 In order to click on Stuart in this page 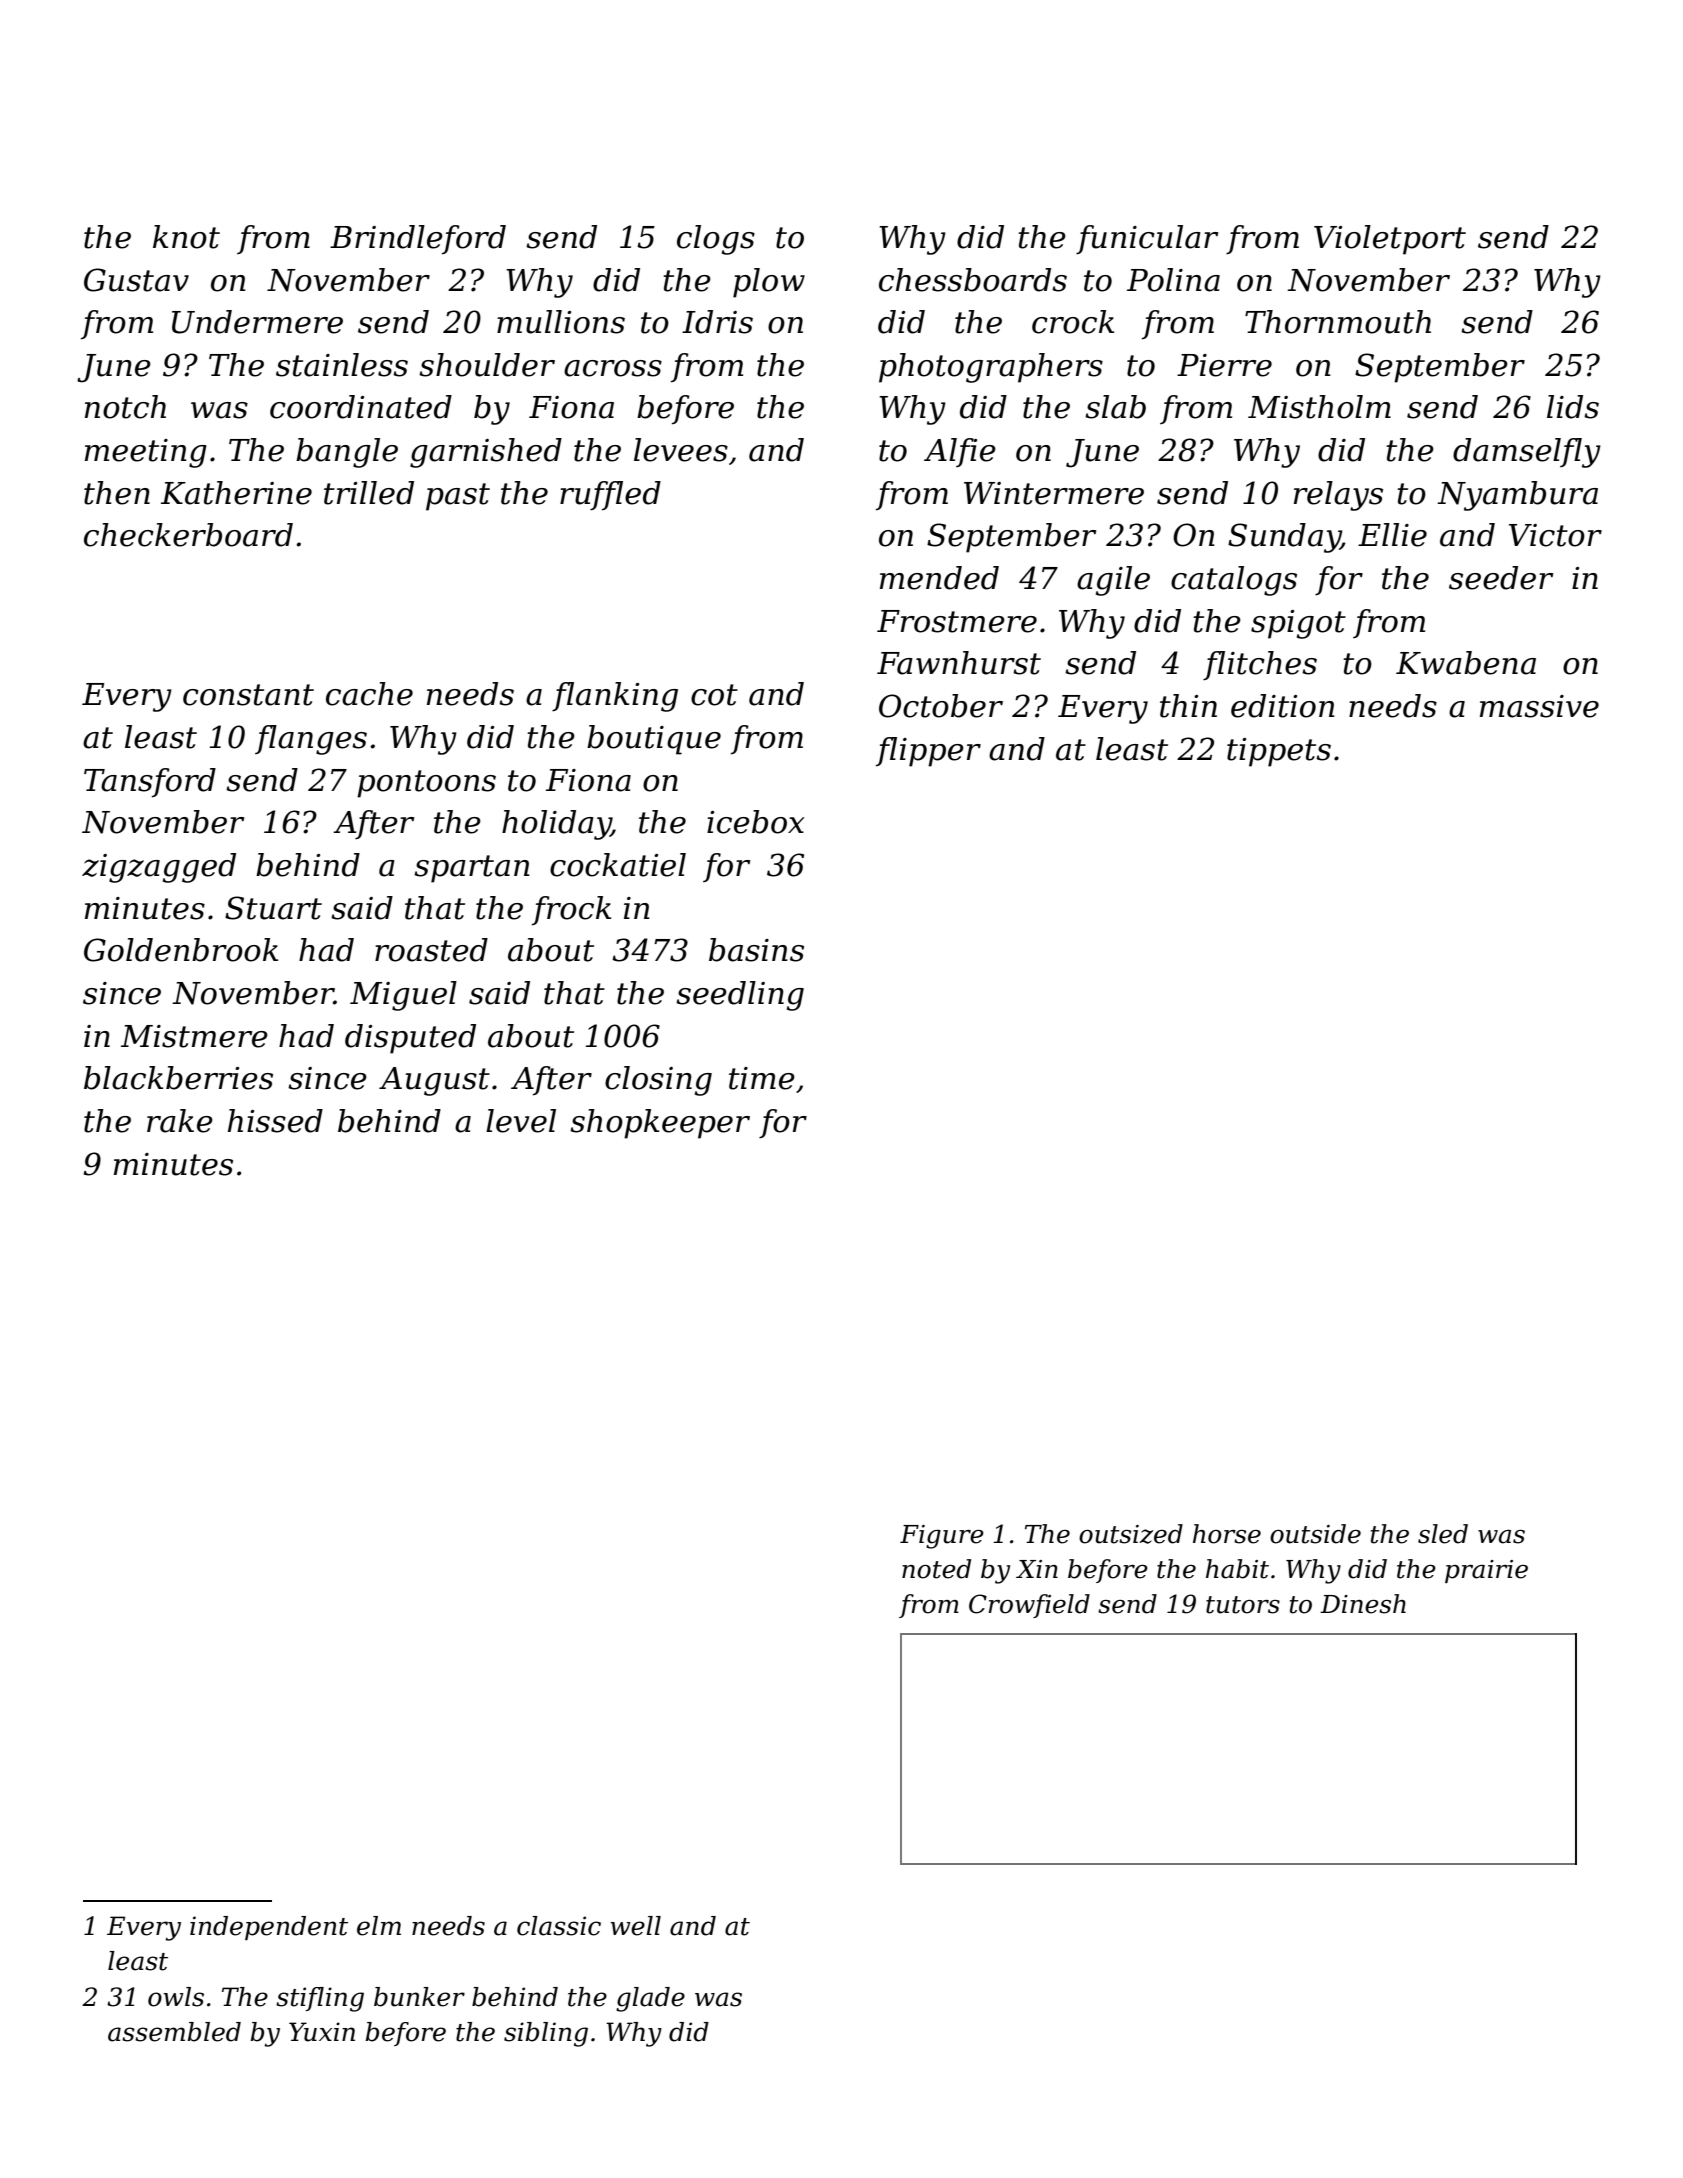, I will do `click(273, 908)`.
